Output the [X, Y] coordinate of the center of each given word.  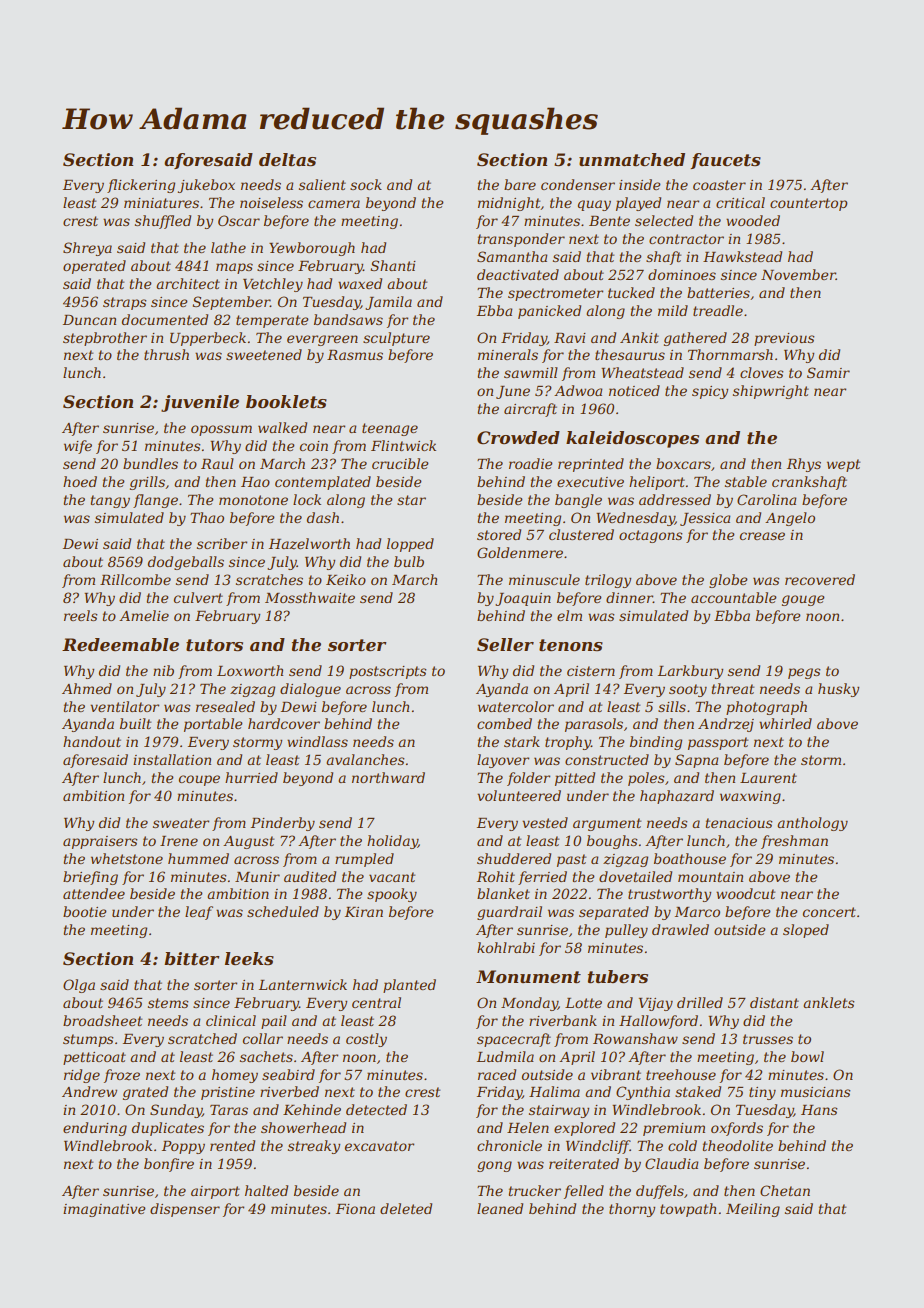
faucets [725, 161]
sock [366, 184]
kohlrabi [506, 947]
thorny [632, 1210]
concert [829, 912]
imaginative [104, 1210]
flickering [141, 186]
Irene [179, 841]
